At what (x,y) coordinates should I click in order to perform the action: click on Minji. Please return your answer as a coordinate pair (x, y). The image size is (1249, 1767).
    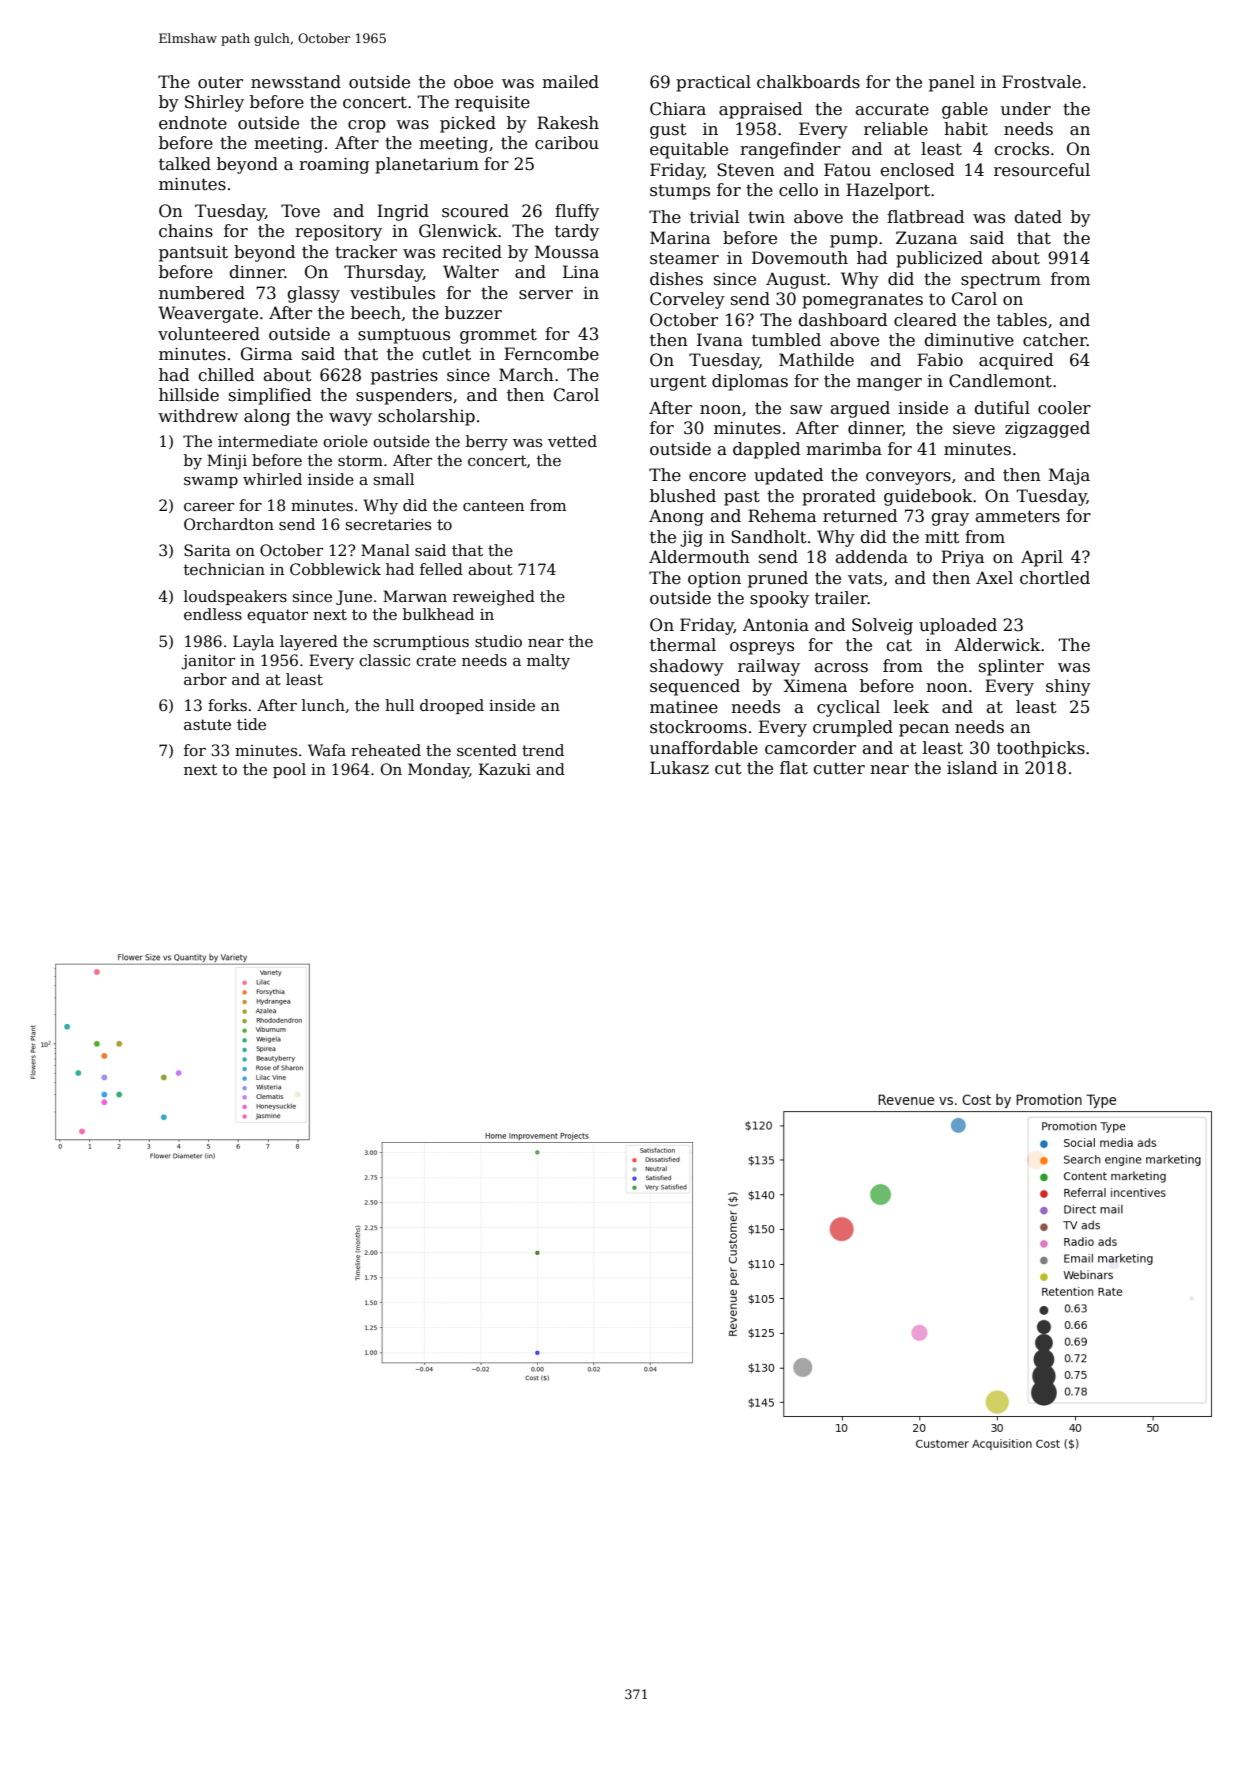
    Looking at the image, I should click on (227, 462).
